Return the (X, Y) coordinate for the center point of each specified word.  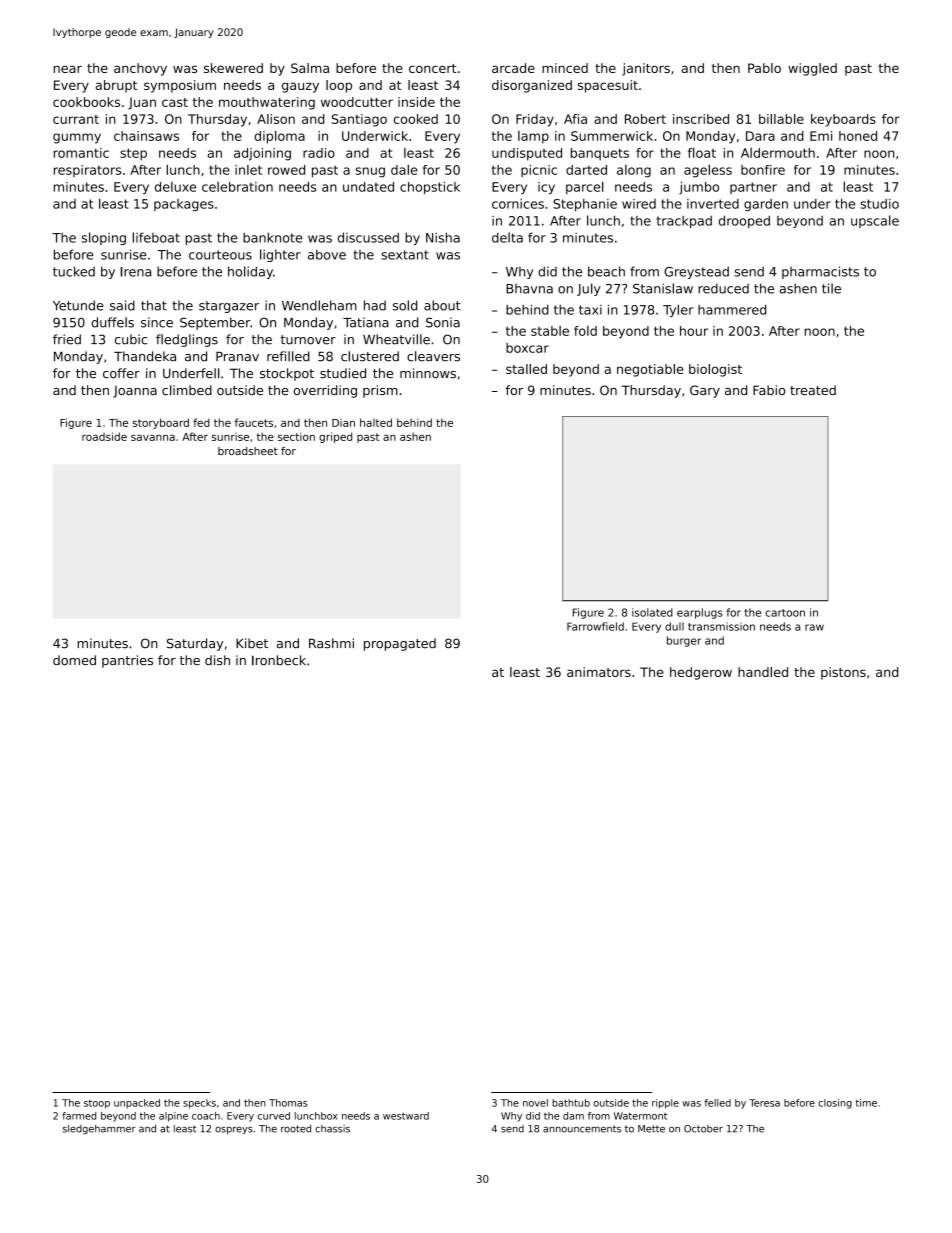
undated (368, 187)
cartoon (785, 613)
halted (376, 422)
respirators (87, 171)
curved (274, 1116)
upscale (875, 221)
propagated (400, 644)
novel (535, 1103)
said (122, 305)
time (866, 1103)
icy (546, 188)
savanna (153, 438)
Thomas (288, 1103)
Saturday (195, 644)
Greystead (696, 272)
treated (813, 390)
